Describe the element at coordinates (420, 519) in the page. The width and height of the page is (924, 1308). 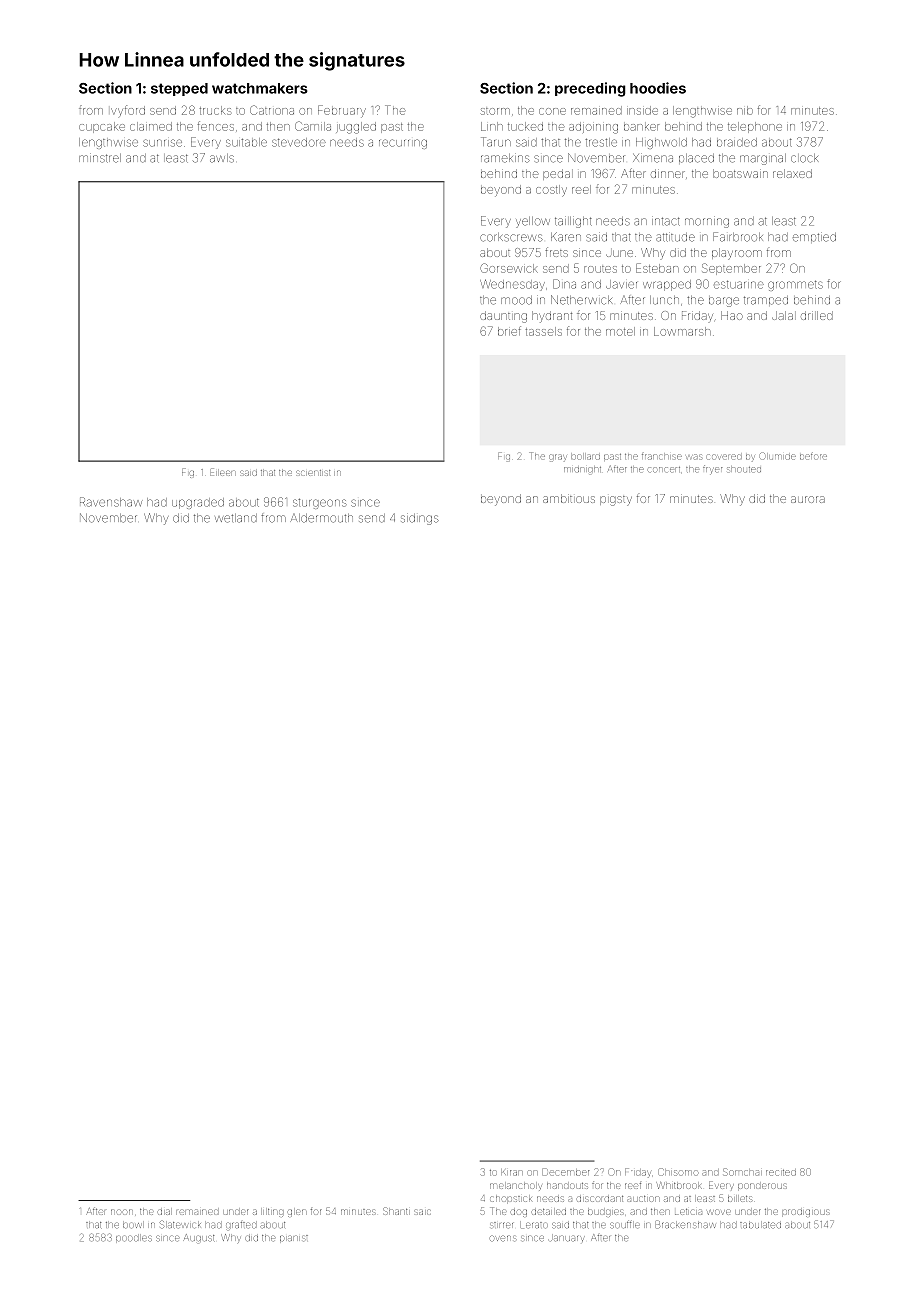
I see `sidings` at that location.
